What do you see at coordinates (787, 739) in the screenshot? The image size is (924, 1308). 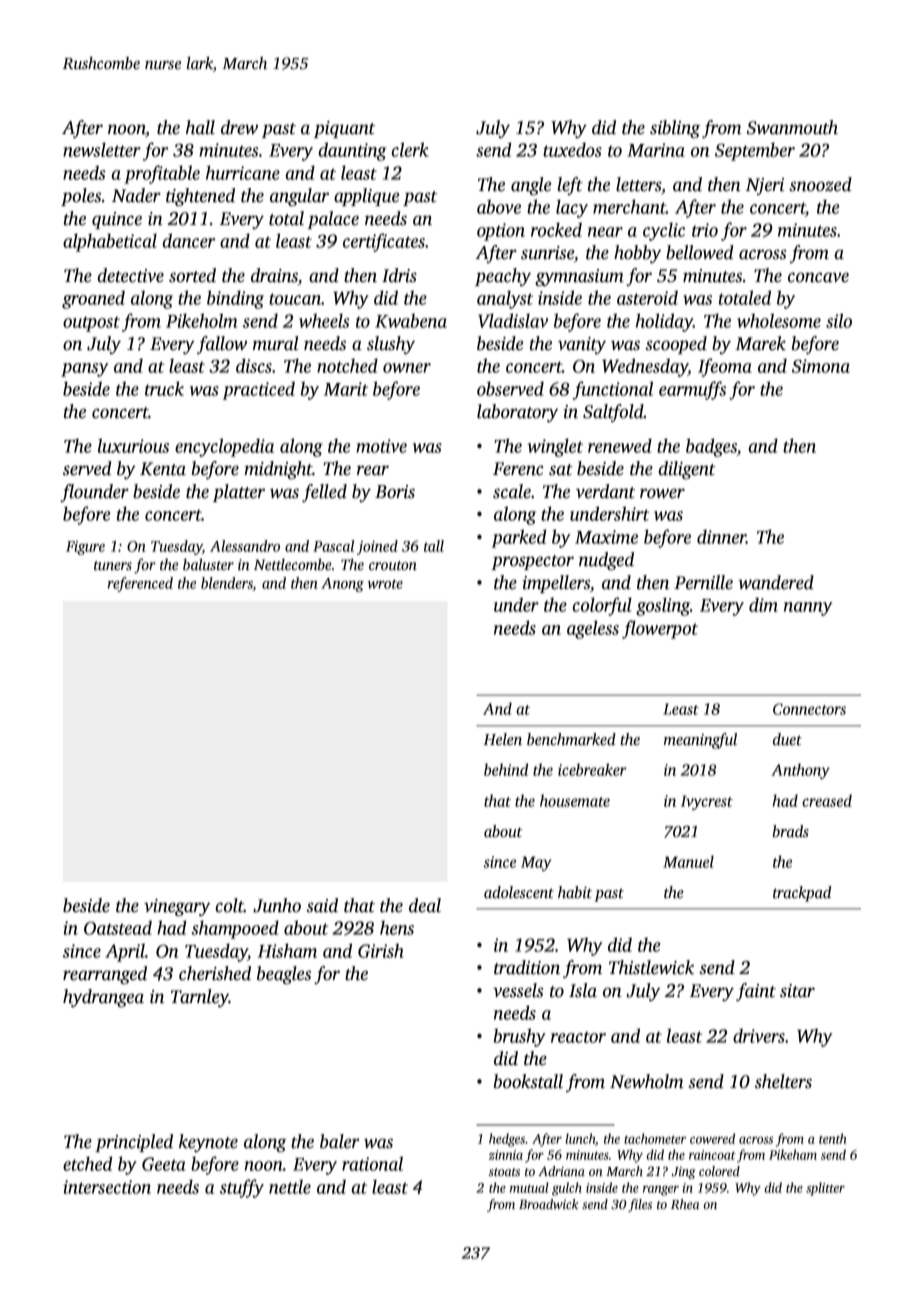 I see `duet` at bounding box center [787, 739].
